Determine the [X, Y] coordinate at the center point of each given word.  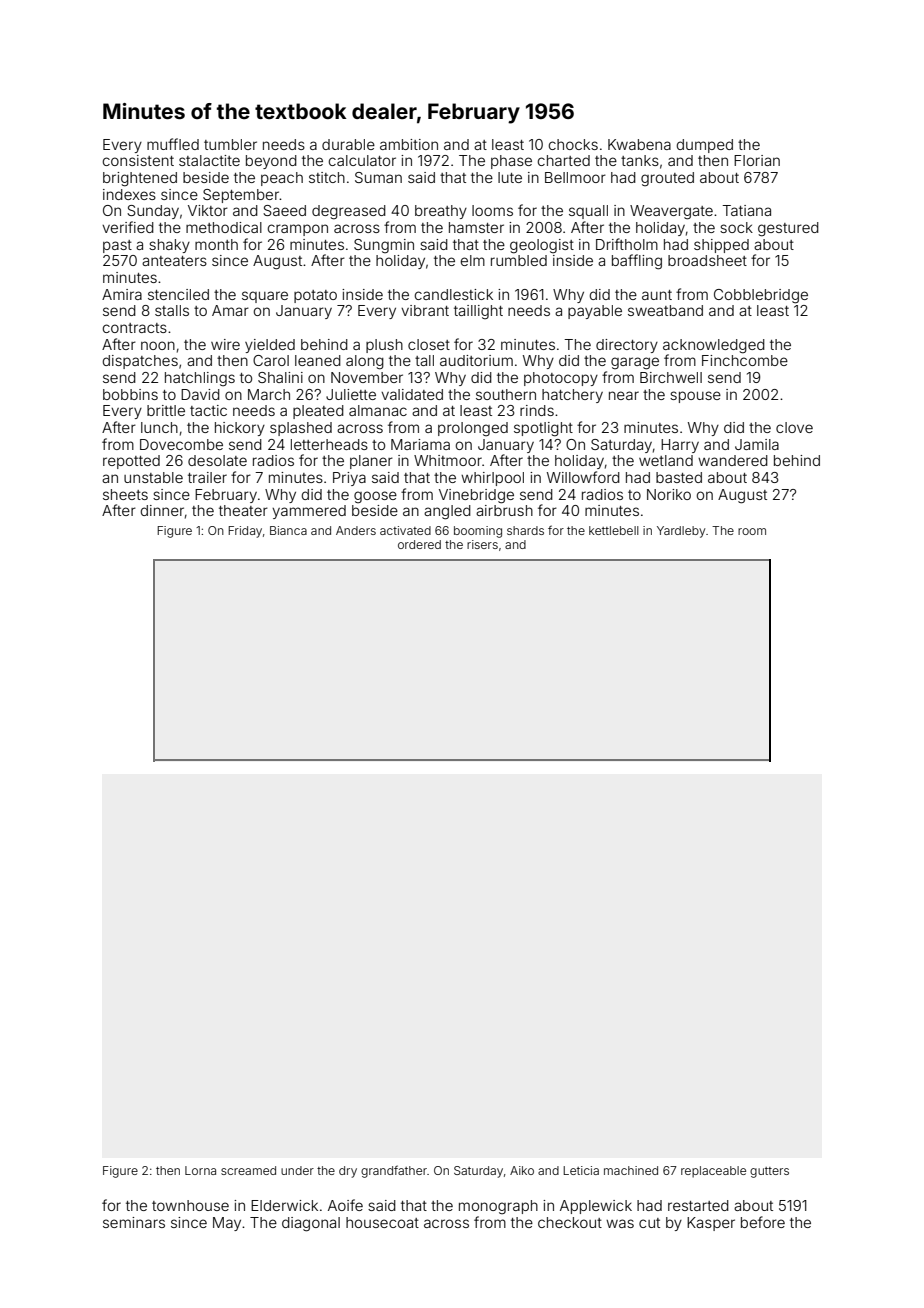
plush [384, 346]
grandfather [394, 1171]
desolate [217, 460]
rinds [537, 410]
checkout [570, 1222]
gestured [788, 229]
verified [128, 227]
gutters [769, 1172]
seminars [134, 1222]
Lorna [200, 1170]
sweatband [665, 310]
